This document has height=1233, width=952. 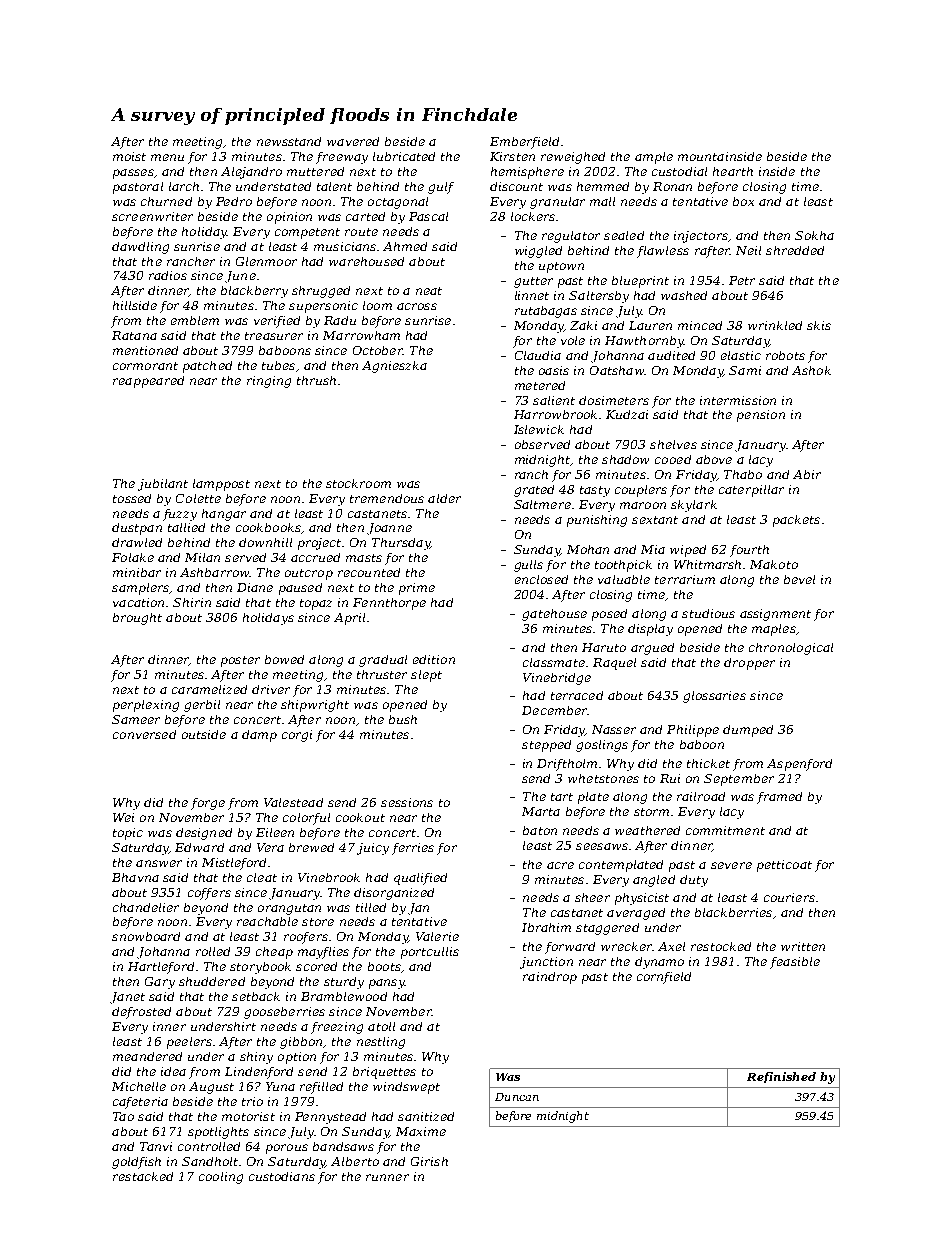 What do you see at coordinates (405, 246) in the document?
I see `Ahmed` at bounding box center [405, 246].
